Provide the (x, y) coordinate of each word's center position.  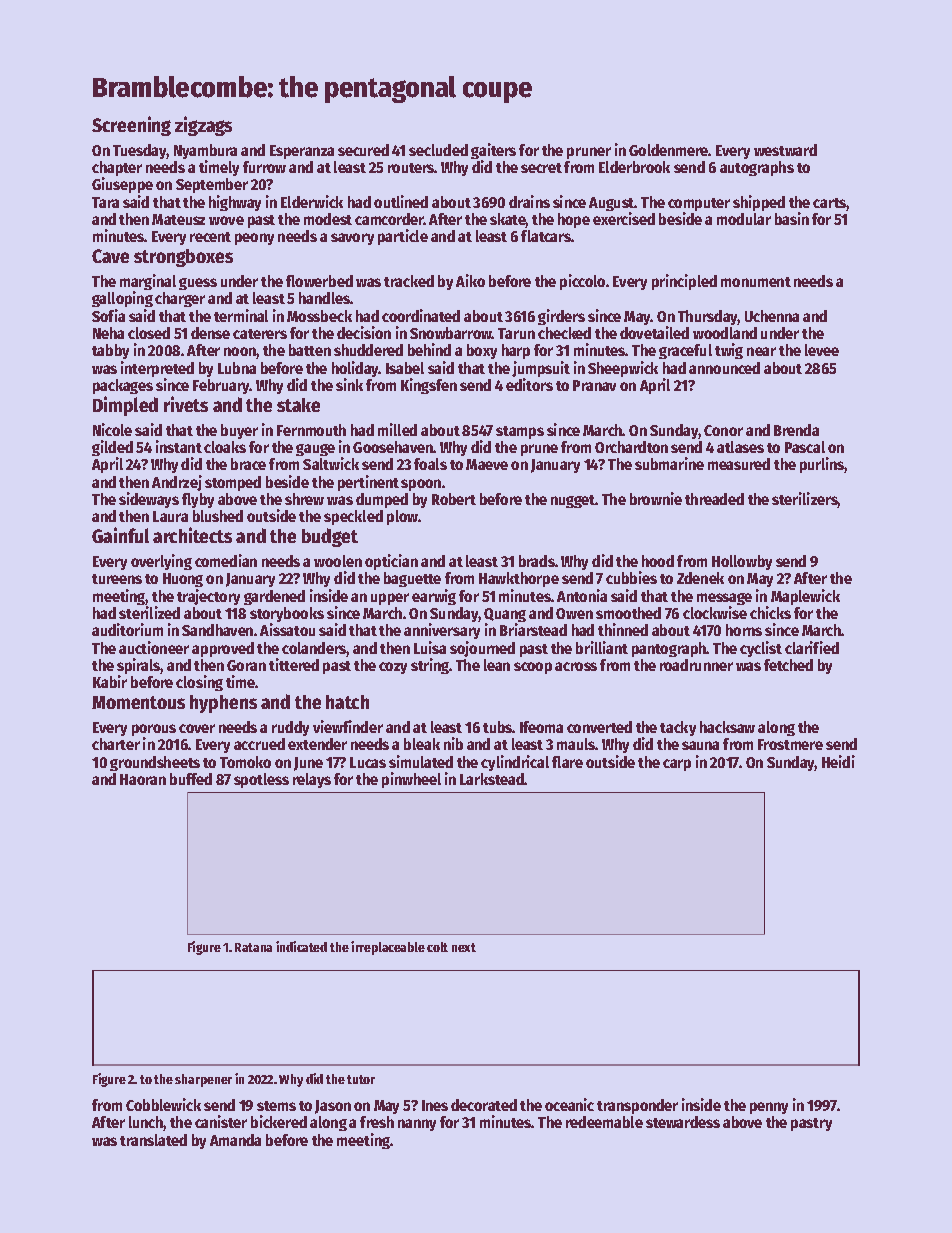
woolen (338, 561)
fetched (788, 665)
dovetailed (654, 332)
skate (508, 220)
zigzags (203, 126)
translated (153, 1140)
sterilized (149, 612)
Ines (435, 1105)
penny (769, 1108)
